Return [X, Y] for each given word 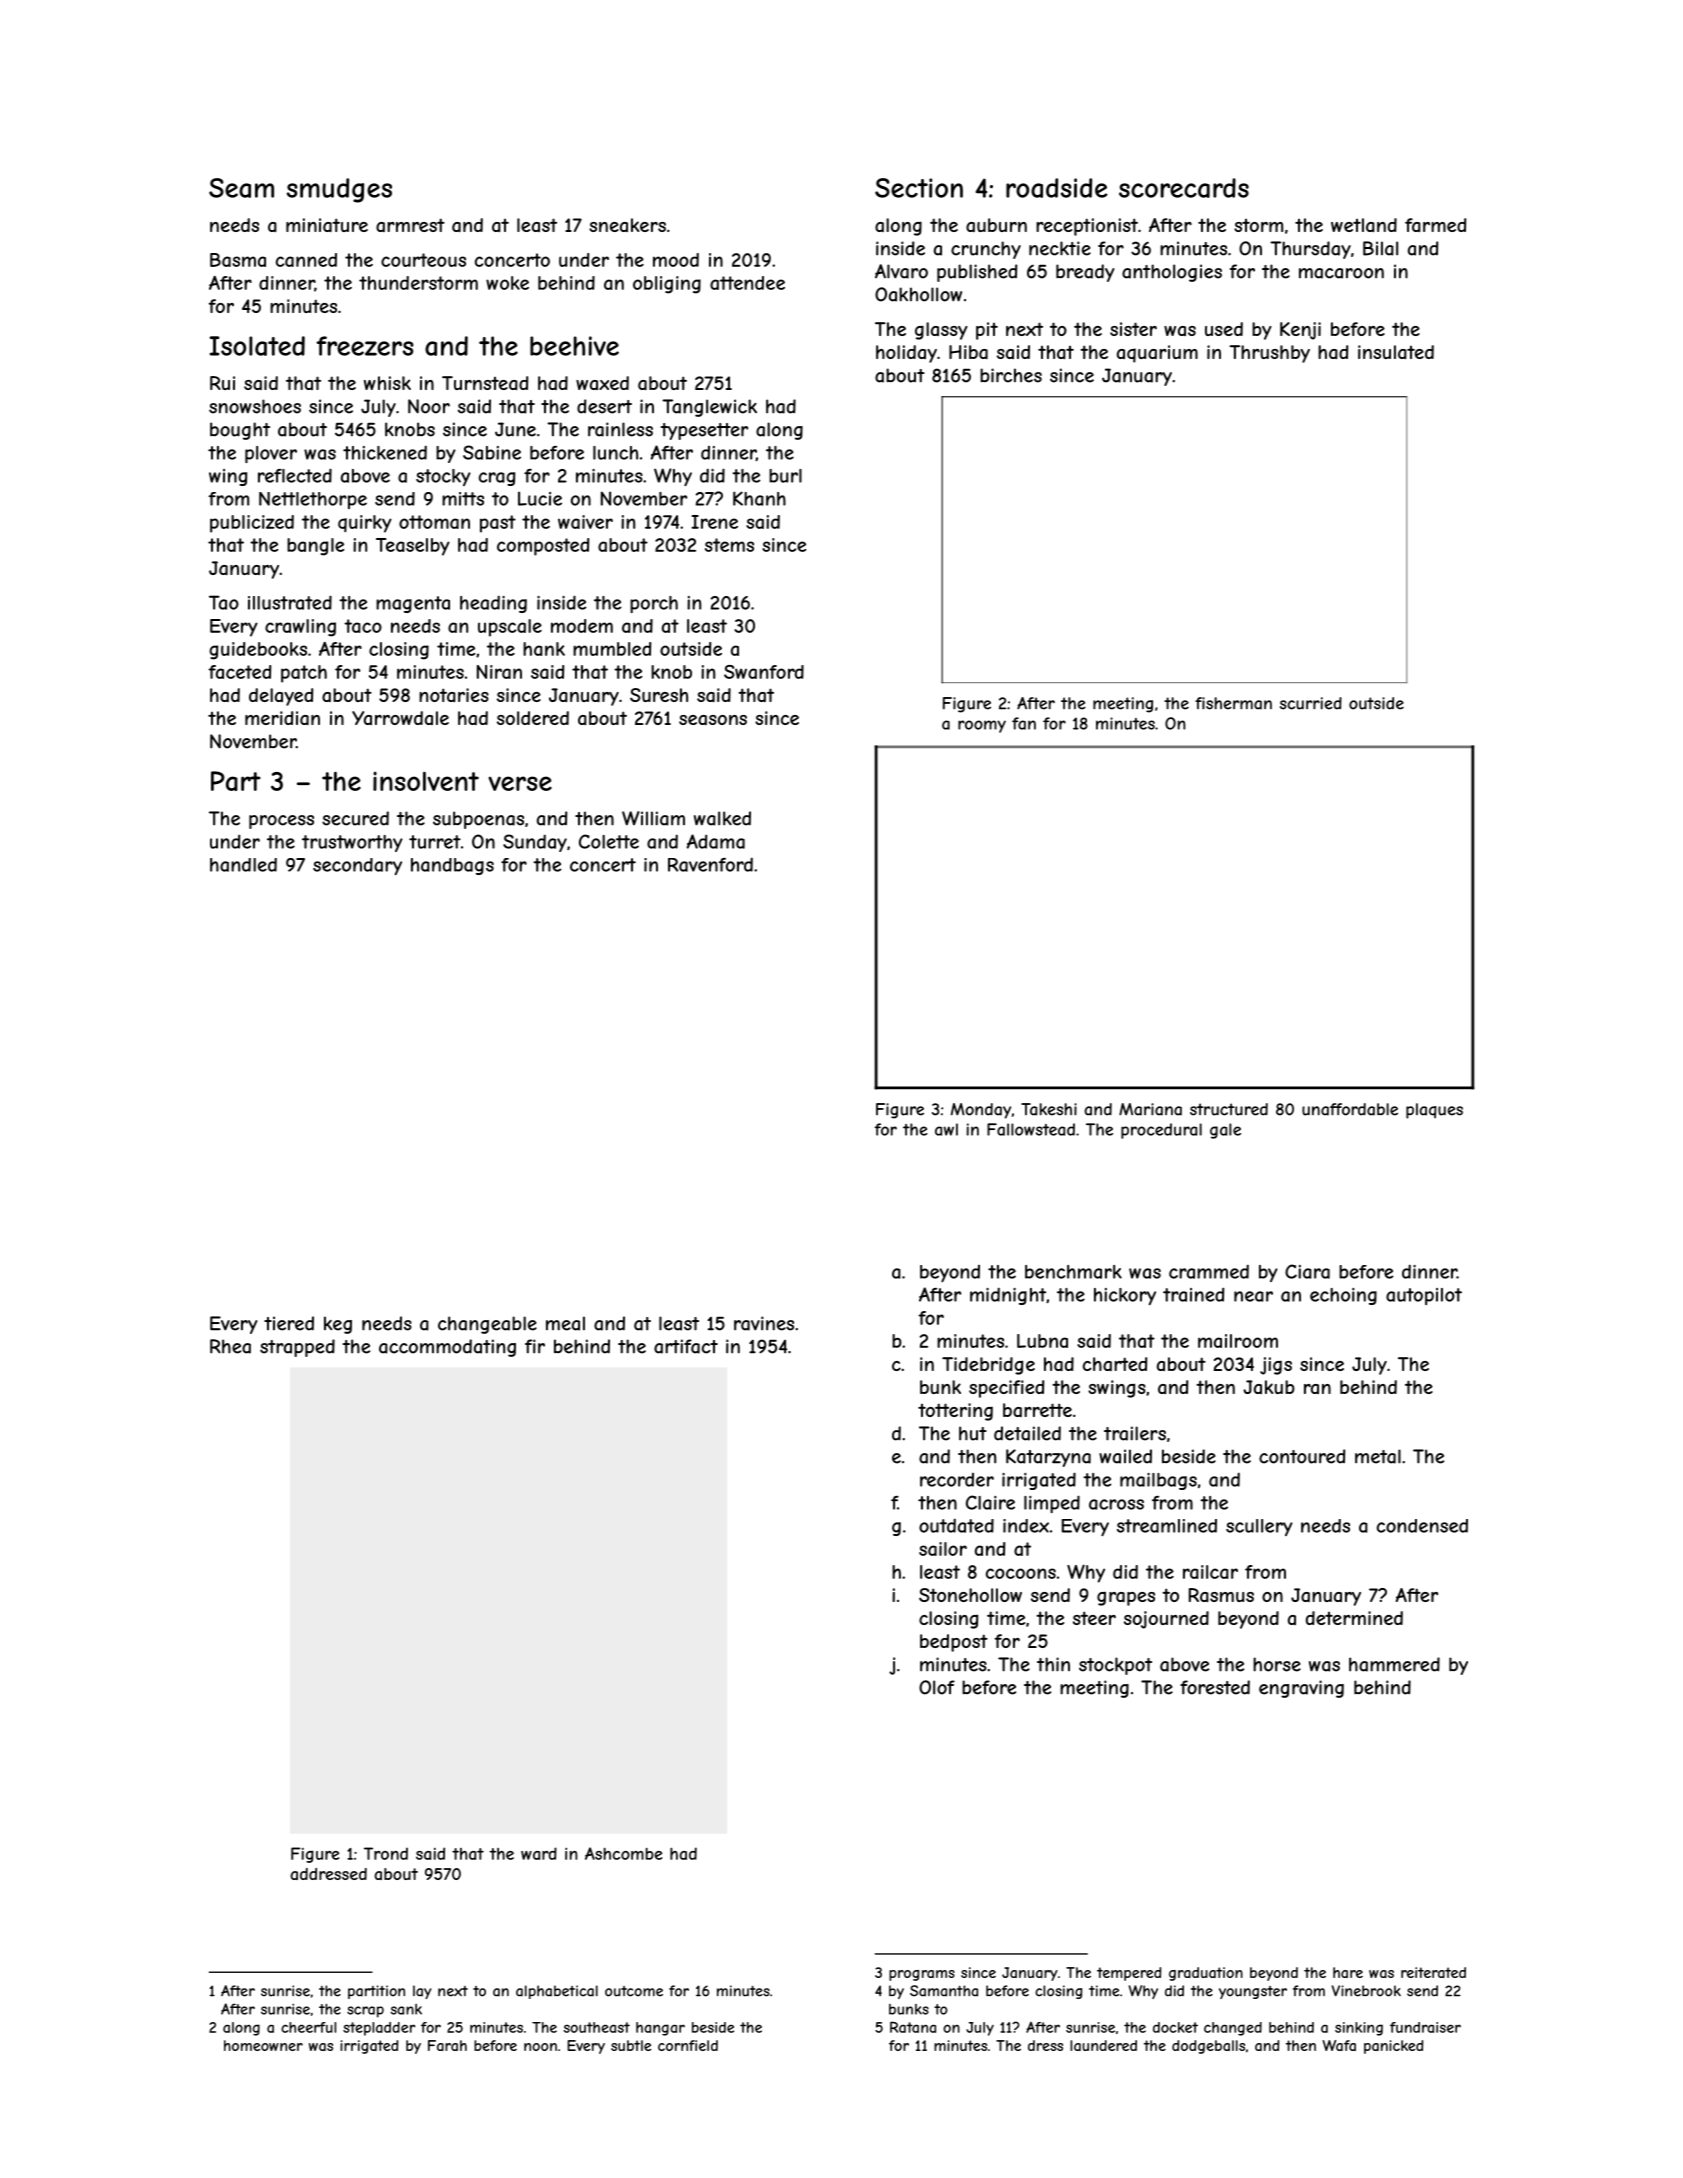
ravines [764, 1323]
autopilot [1424, 1296]
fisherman [1233, 703]
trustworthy [352, 843]
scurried [1311, 703]
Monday [981, 1111]
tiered [289, 1323]
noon [540, 2047]
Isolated [257, 346]
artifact [686, 1346]
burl [785, 476]
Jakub [1269, 1387]
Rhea [230, 1346]
